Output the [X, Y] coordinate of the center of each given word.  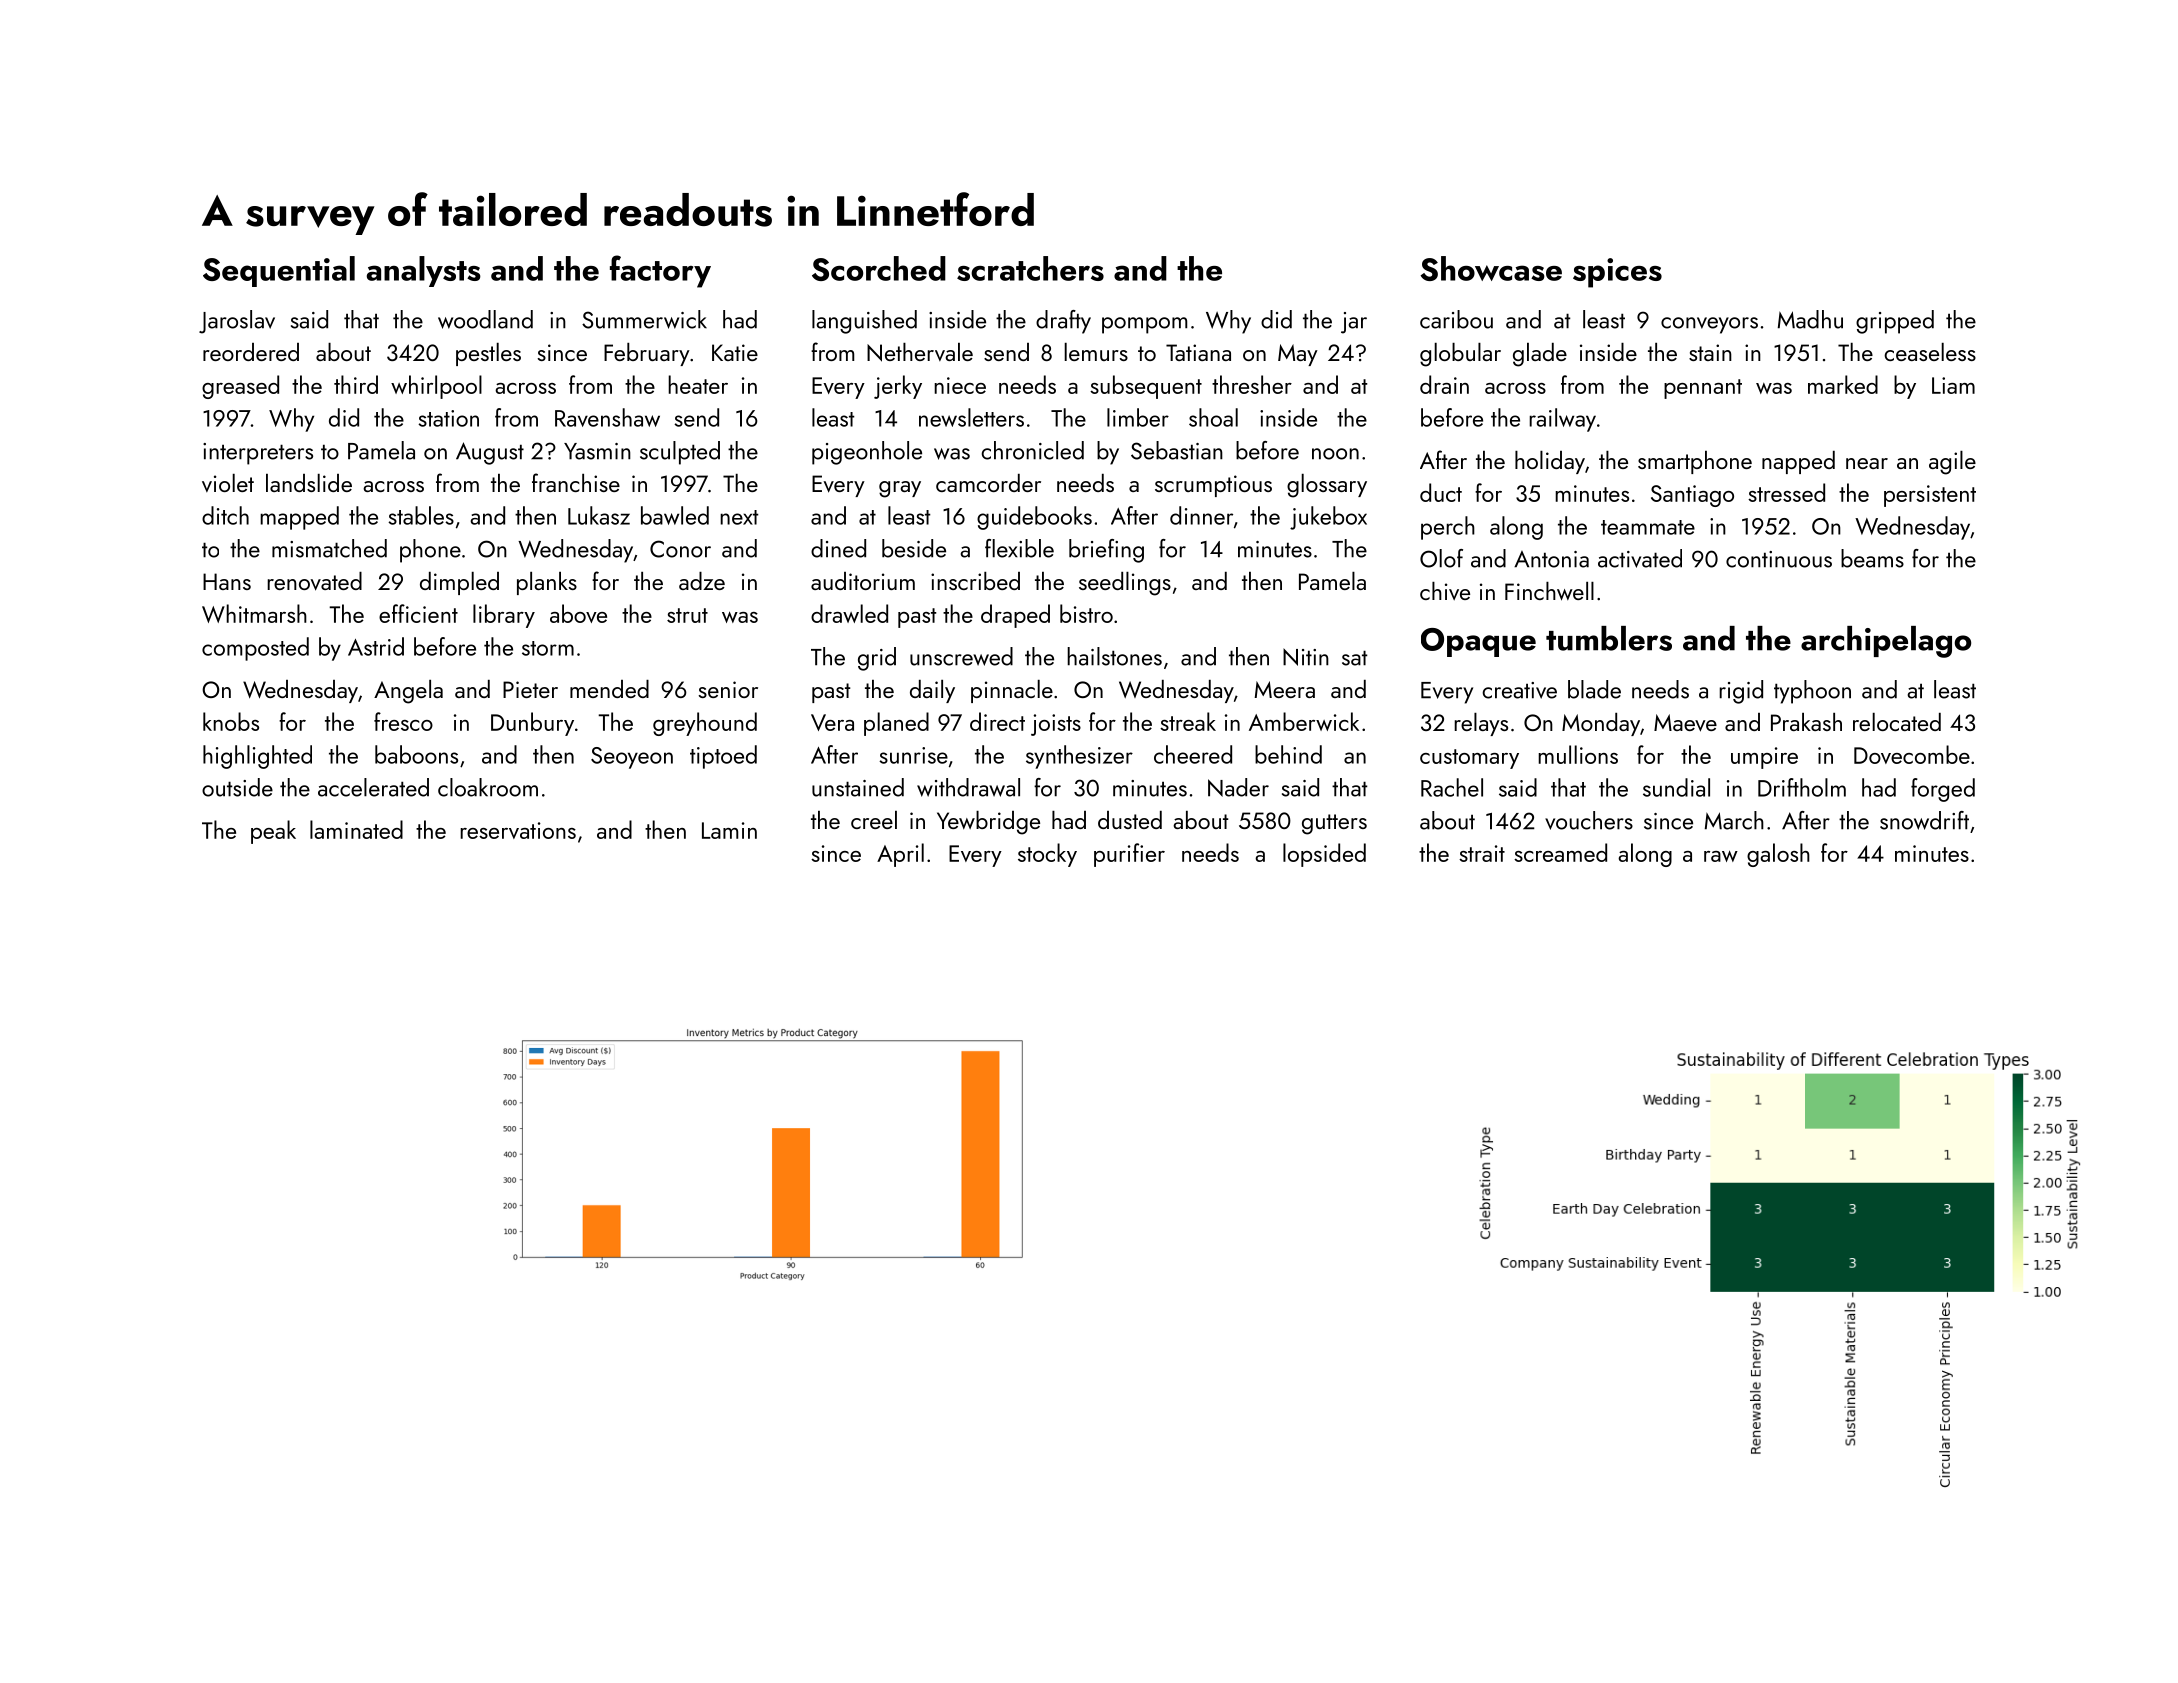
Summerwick [644, 319]
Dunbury [532, 724]
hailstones [1114, 656]
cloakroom [488, 787]
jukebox [1328, 518]
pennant [1703, 389]
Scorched [879, 268]
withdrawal [968, 787]
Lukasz [599, 515]
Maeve [1685, 723]
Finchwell [1549, 591]
